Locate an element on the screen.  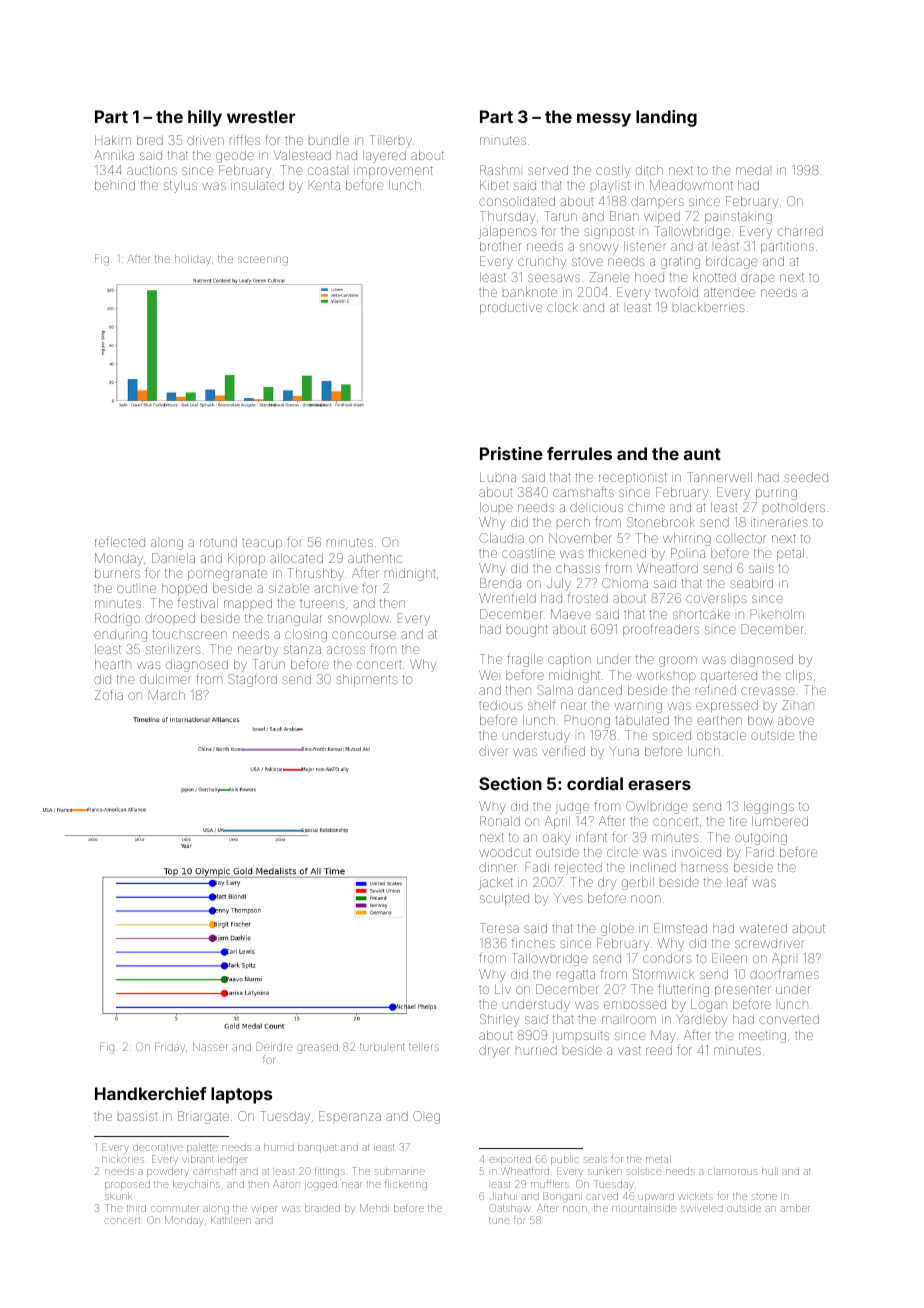
landing is located at coordinates (666, 118).
